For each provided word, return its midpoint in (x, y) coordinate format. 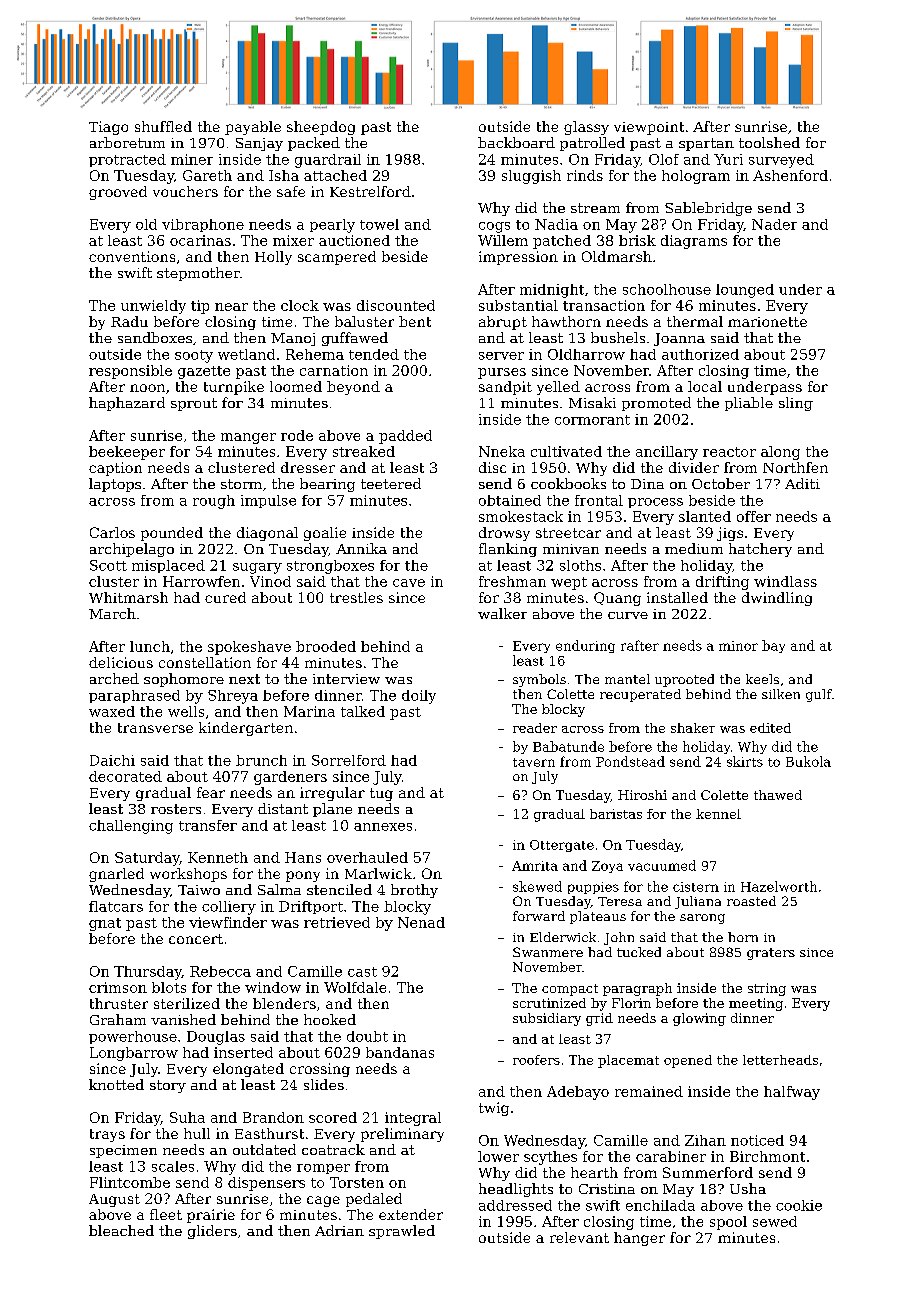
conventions (132, 256)
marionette (767, 322)
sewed (775, 1221)
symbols (539, 680)
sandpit (505, 388)
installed (677, 597)
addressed (515, 1205)
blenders (284, 1003)
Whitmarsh (128, 597)
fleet (166, 1214)
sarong (702, 919)
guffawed (355, 339)
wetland (246, 354)
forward (539, 916)
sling (796, 404)
